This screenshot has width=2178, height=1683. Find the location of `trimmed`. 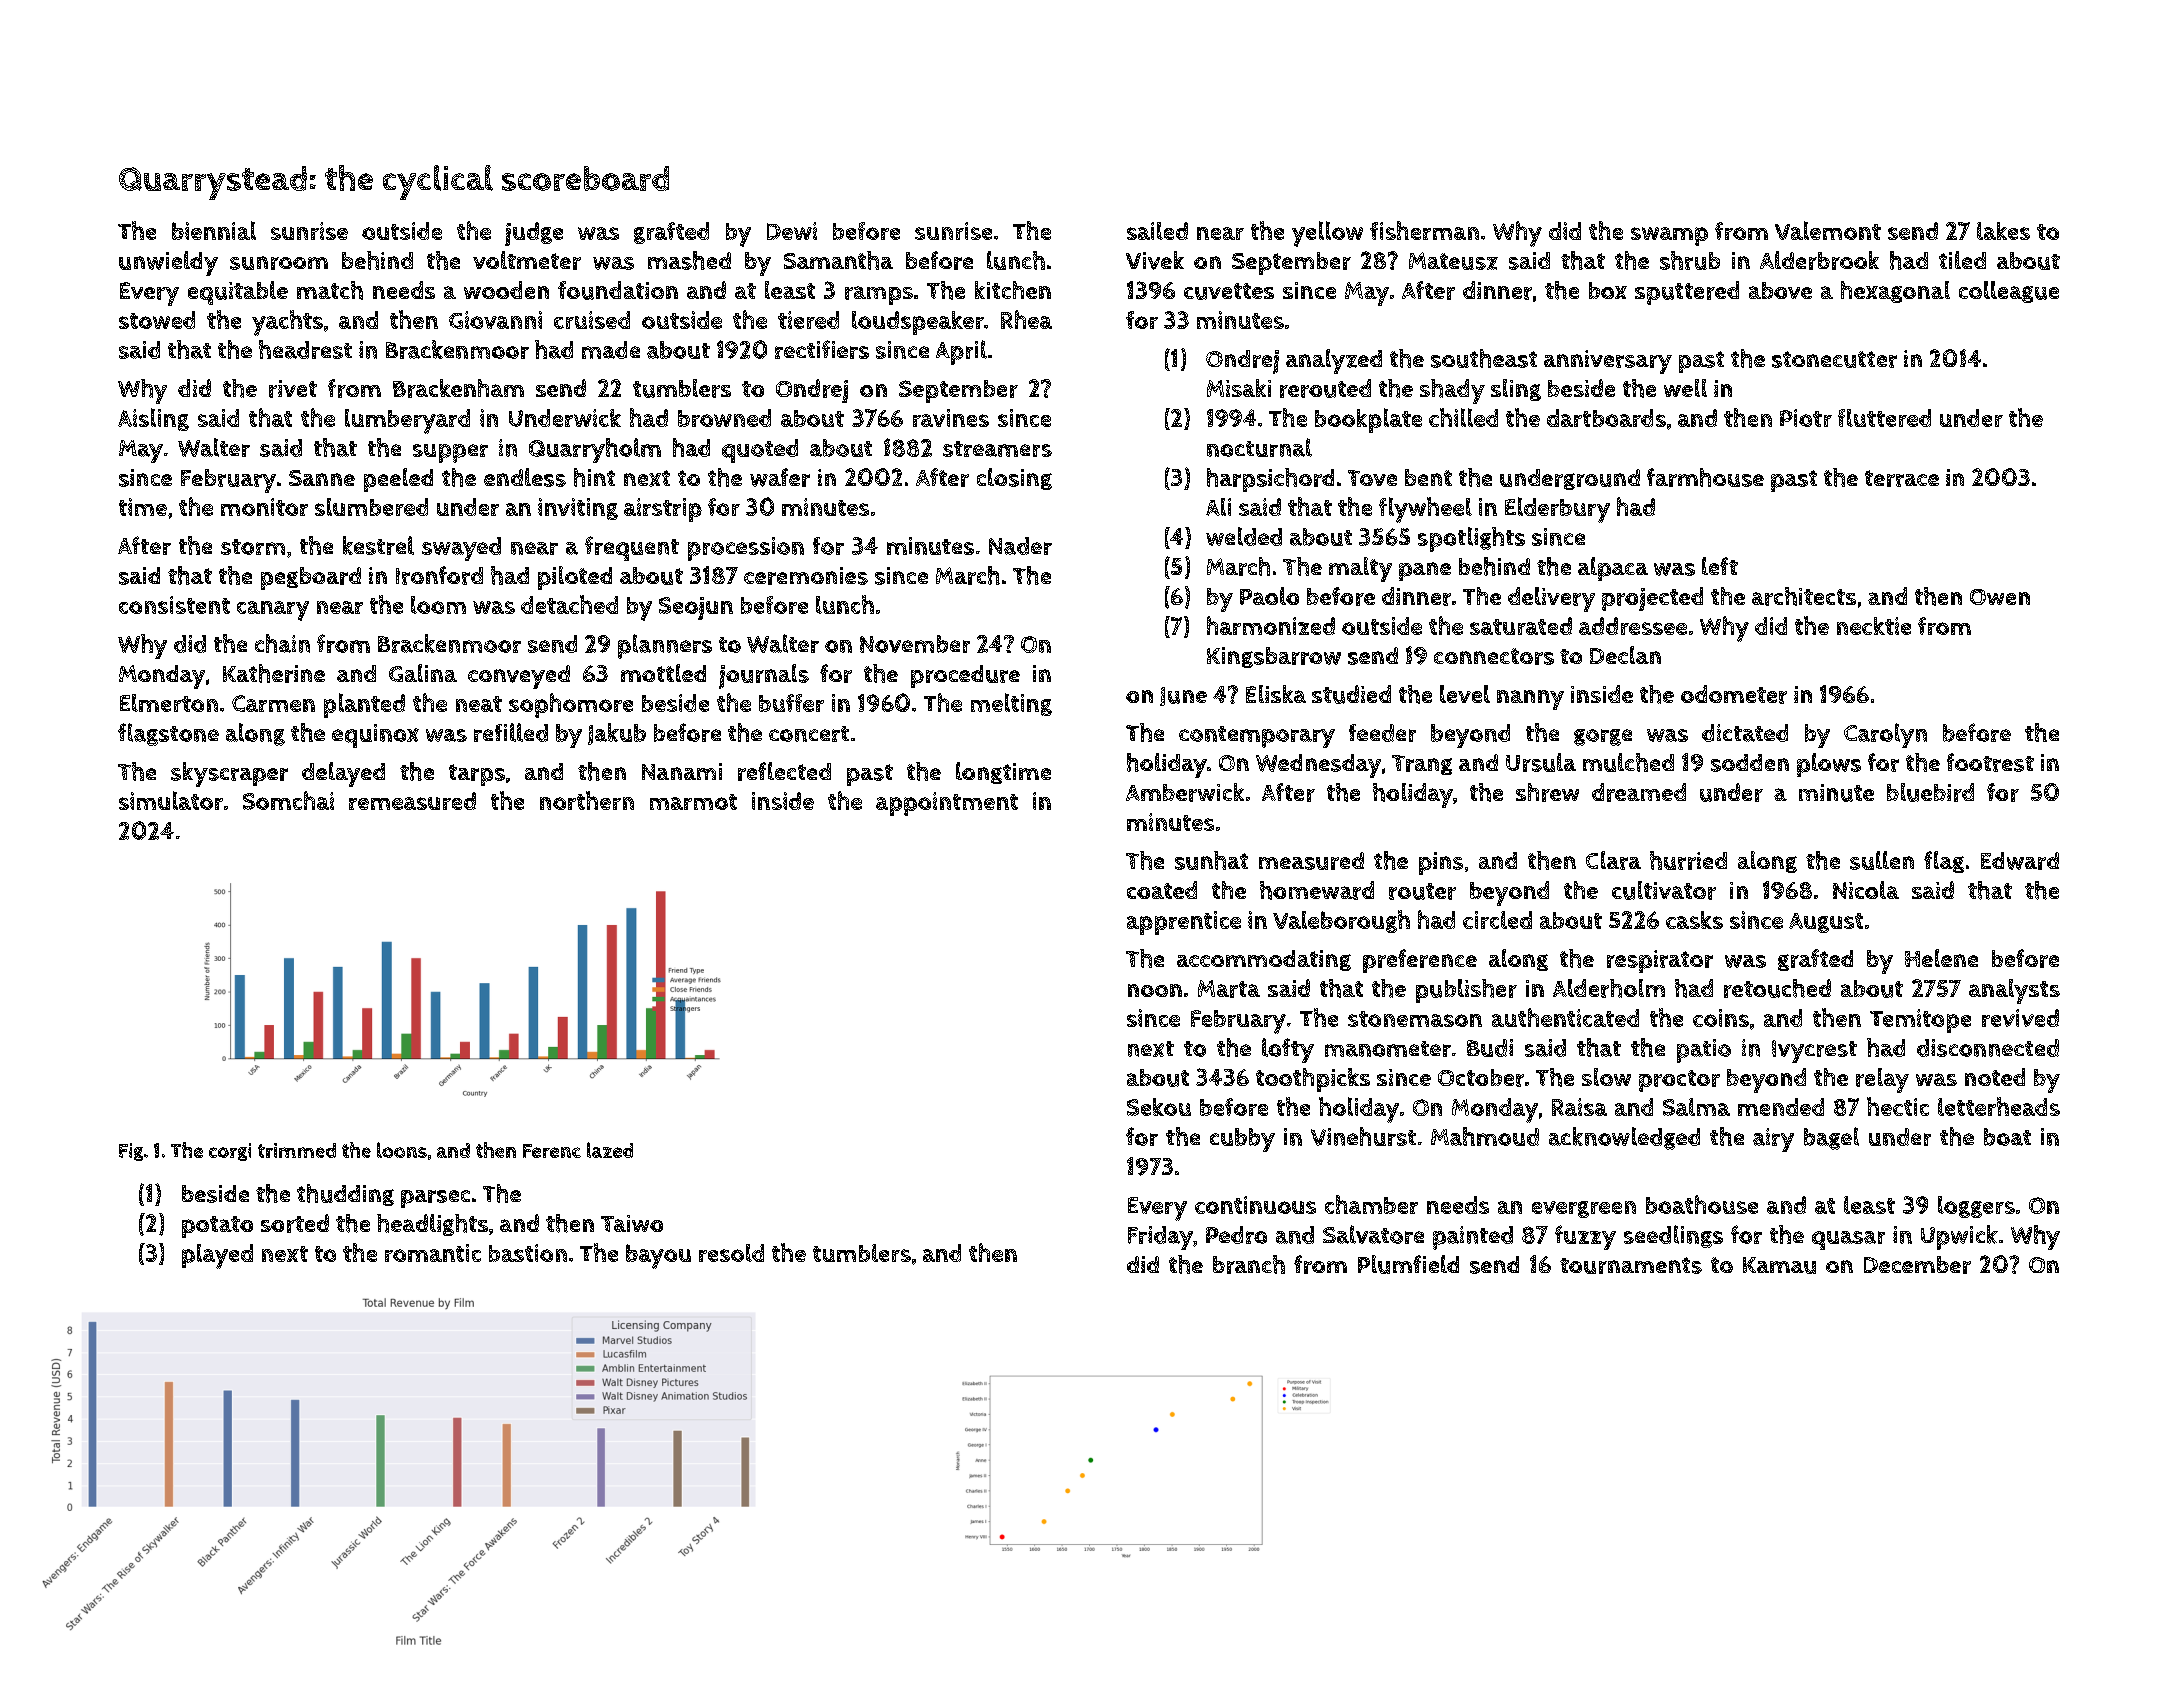

trimmed is located at coordinates (297, 1150).
